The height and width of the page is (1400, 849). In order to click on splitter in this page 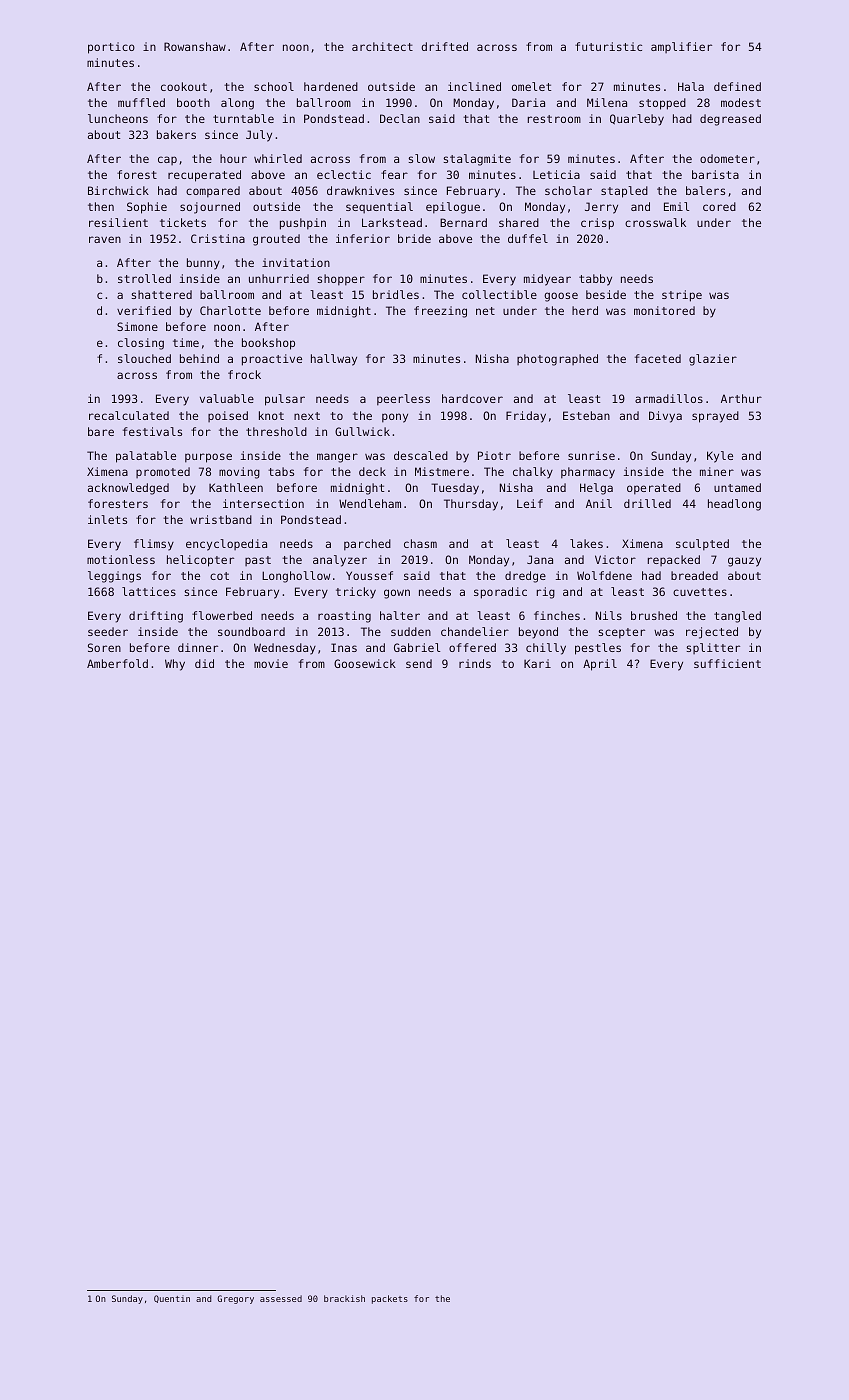, I will do `click(713, 648)`.
